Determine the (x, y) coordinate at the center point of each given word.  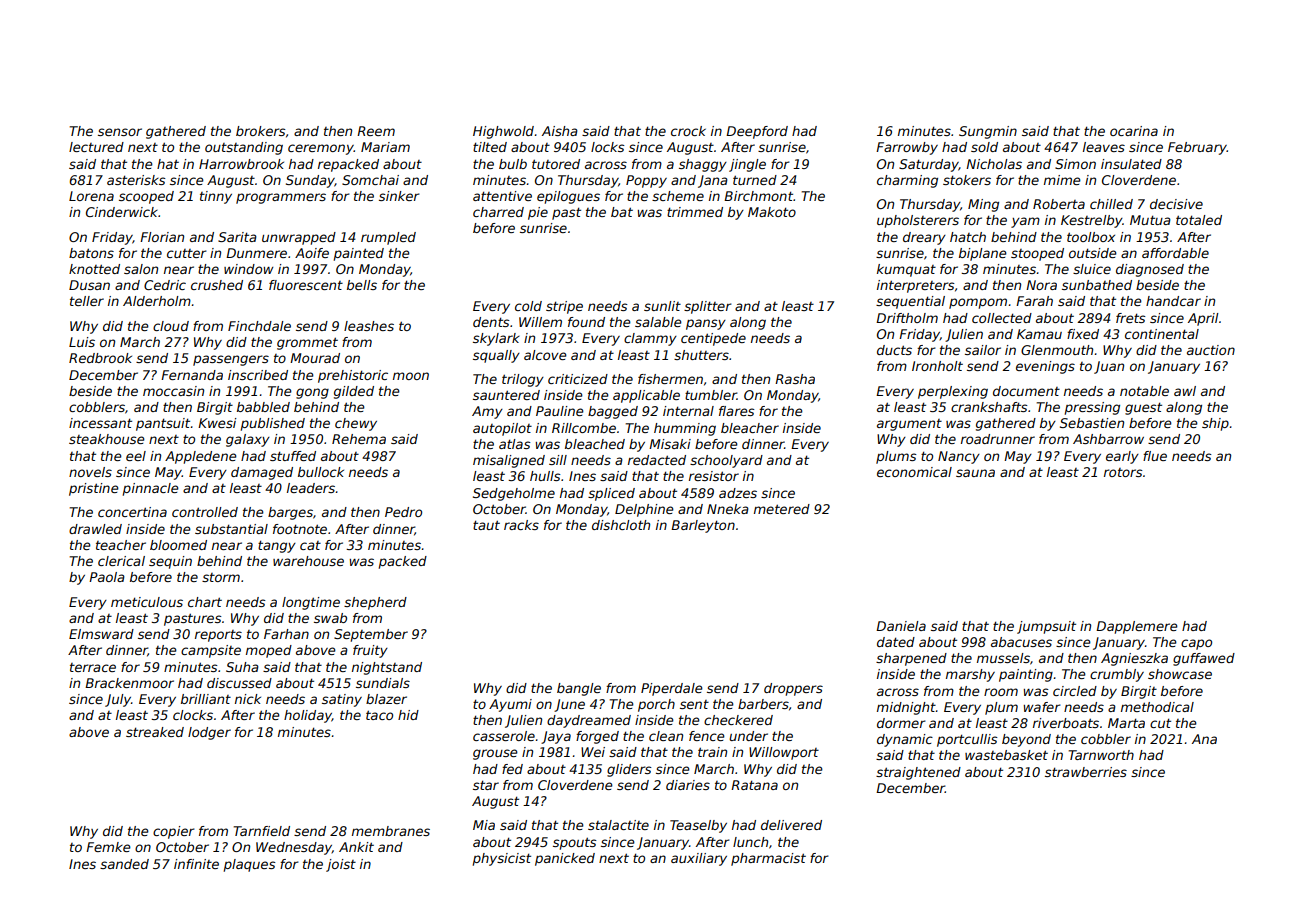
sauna (975, 473)
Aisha (560, 131)
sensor (120, 132)
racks (521, 525)
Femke (108, 847)
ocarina (1134, 131)
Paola (107, 577)
